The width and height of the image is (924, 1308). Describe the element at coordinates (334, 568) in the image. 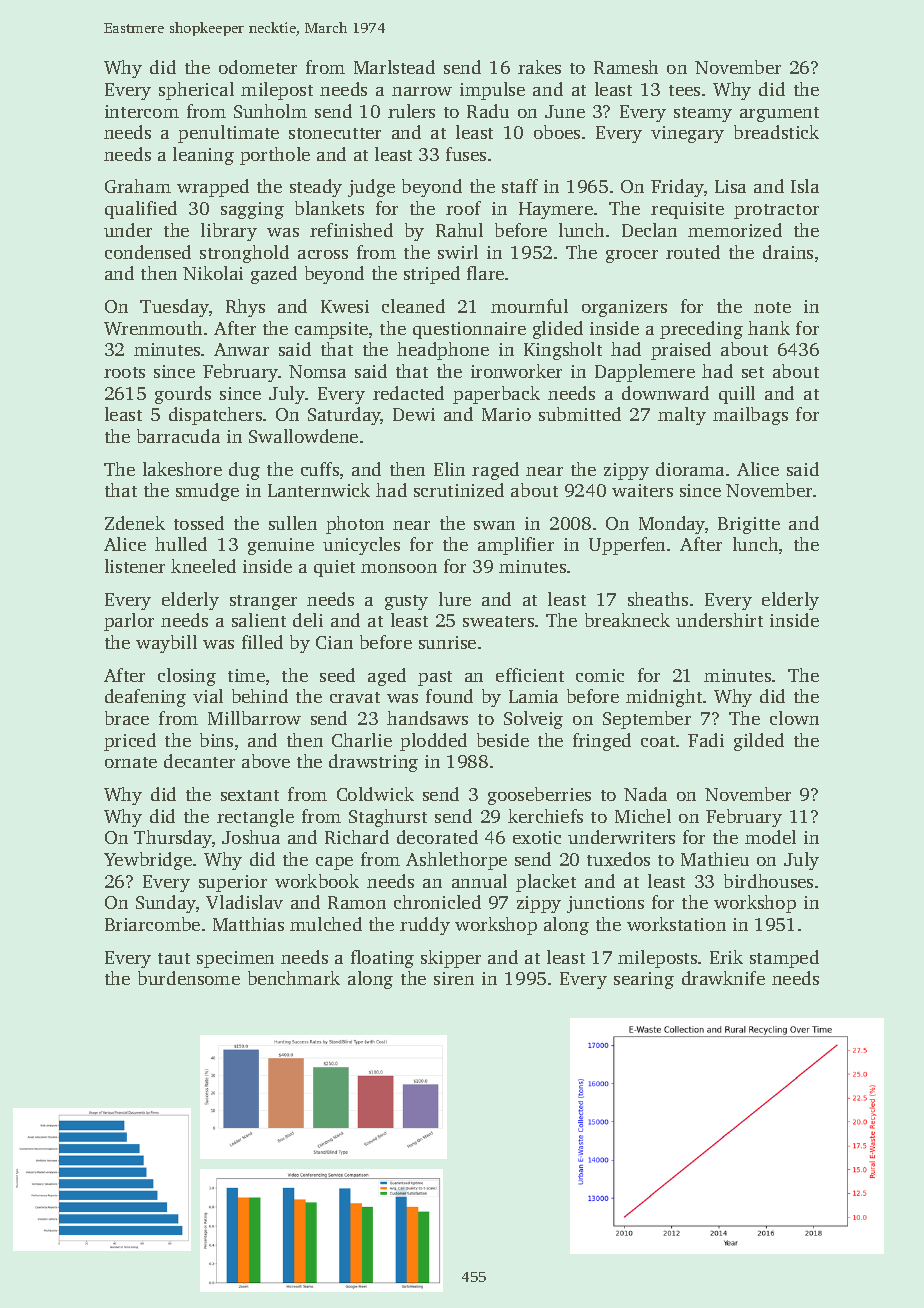

I see `quiet` at that location.
